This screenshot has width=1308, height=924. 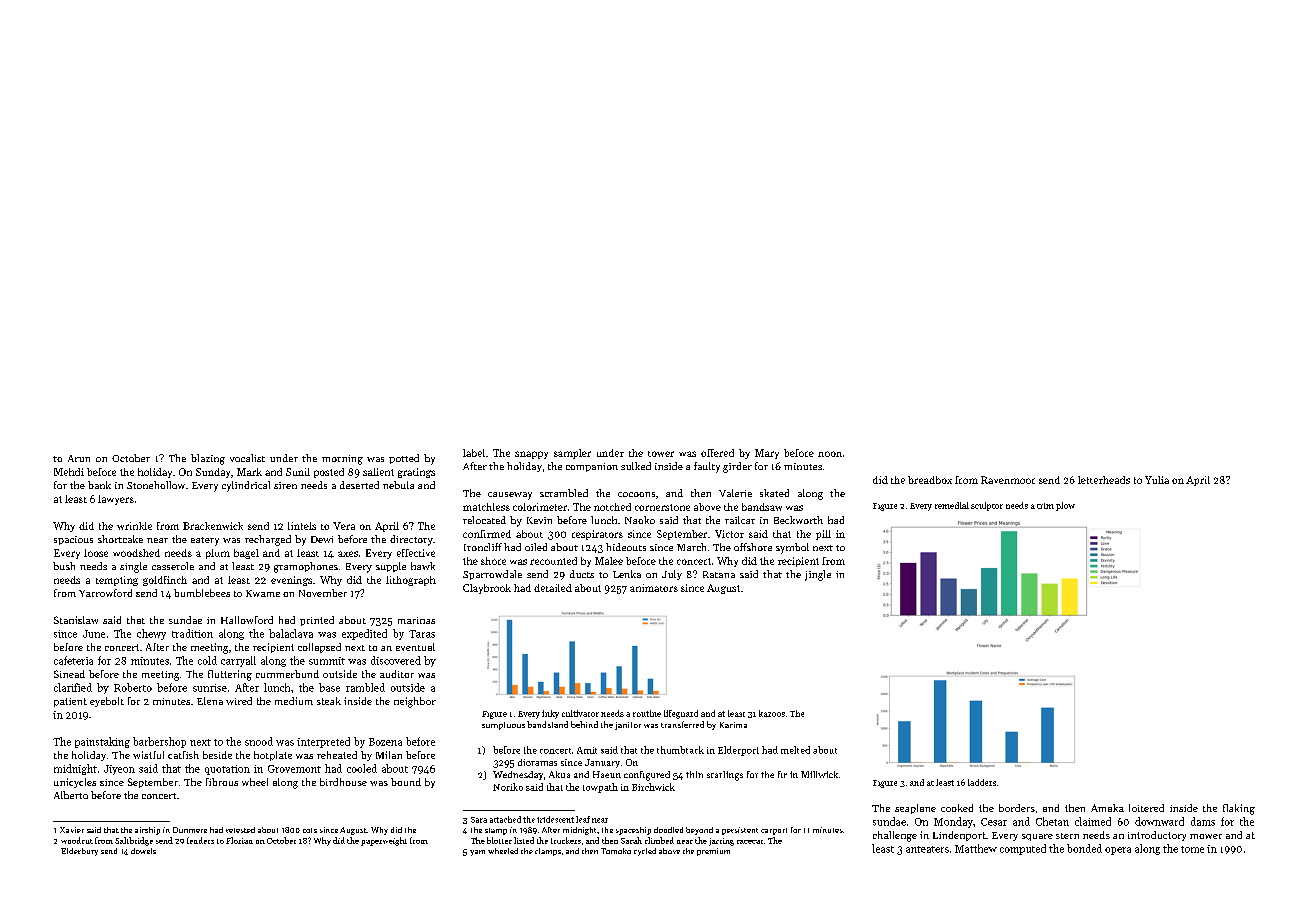 What do you see at coordinates (682, 724) in the screenshot?
I see `transferred` at bounding box center [682, 724].
